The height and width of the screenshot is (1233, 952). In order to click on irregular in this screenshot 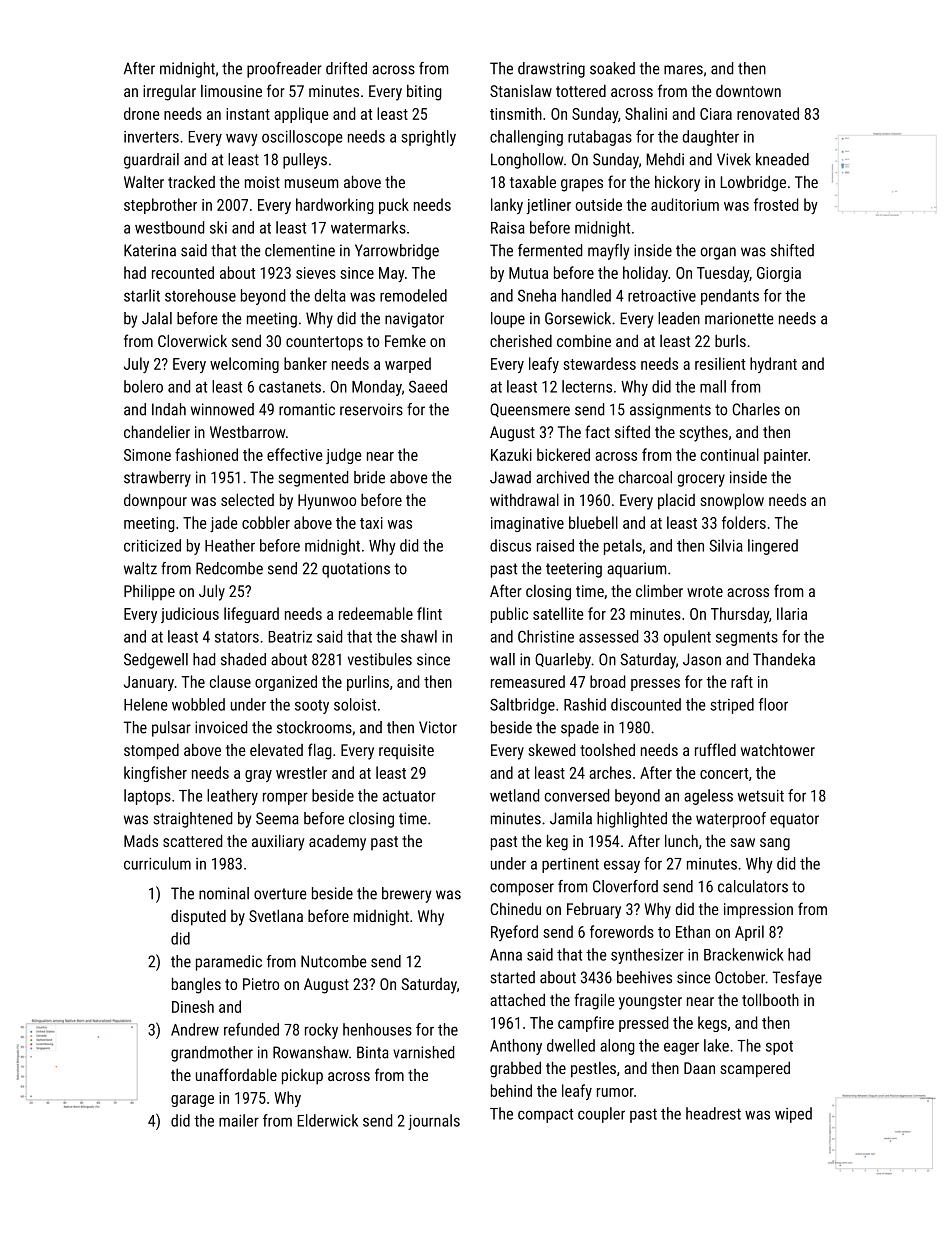, I will do `click(169, 92)`.
